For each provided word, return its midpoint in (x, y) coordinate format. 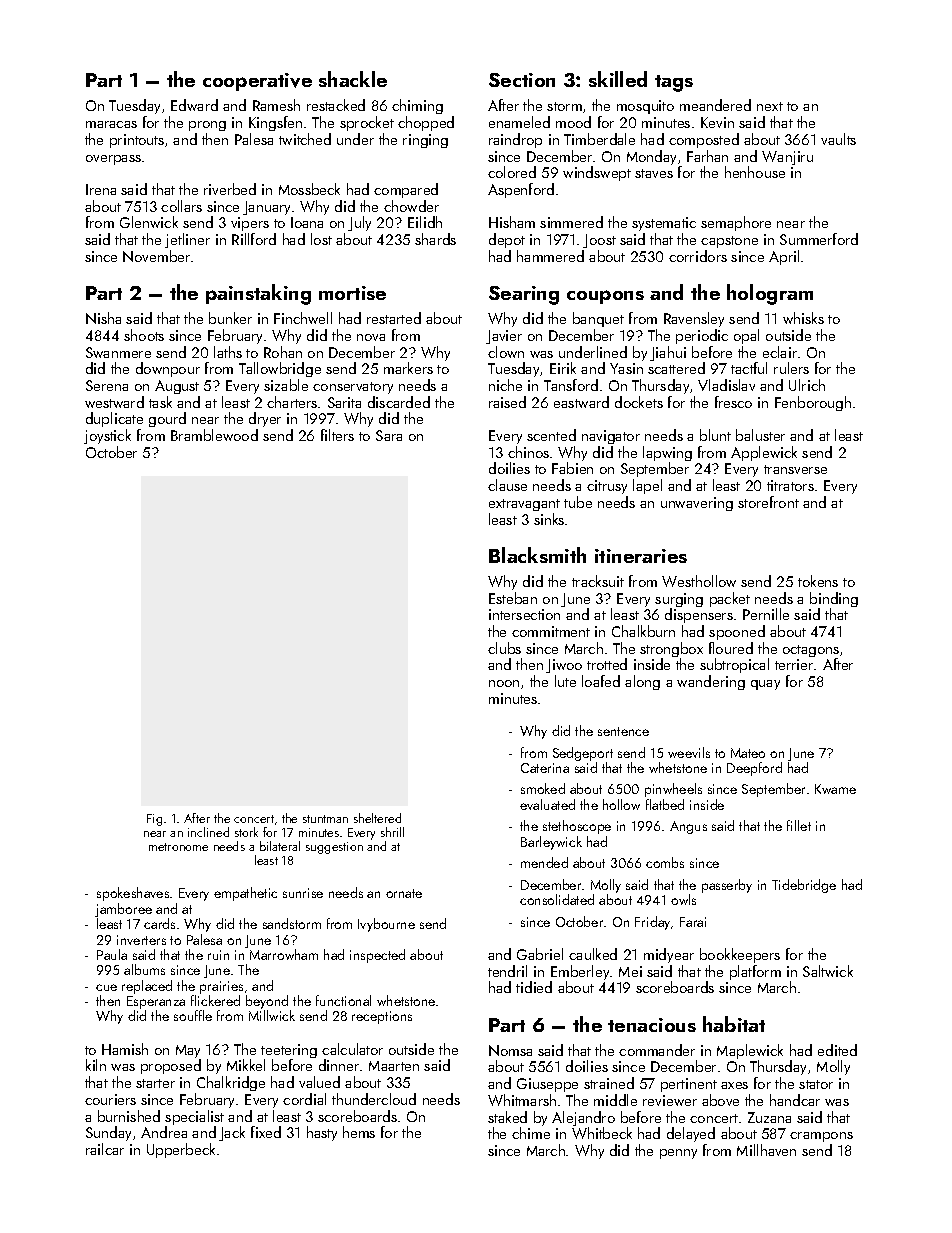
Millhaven (766, 1150)
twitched (305, 139)
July (359, 223)
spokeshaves (133, 894)
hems (359, 1132)
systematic (664, 224)
